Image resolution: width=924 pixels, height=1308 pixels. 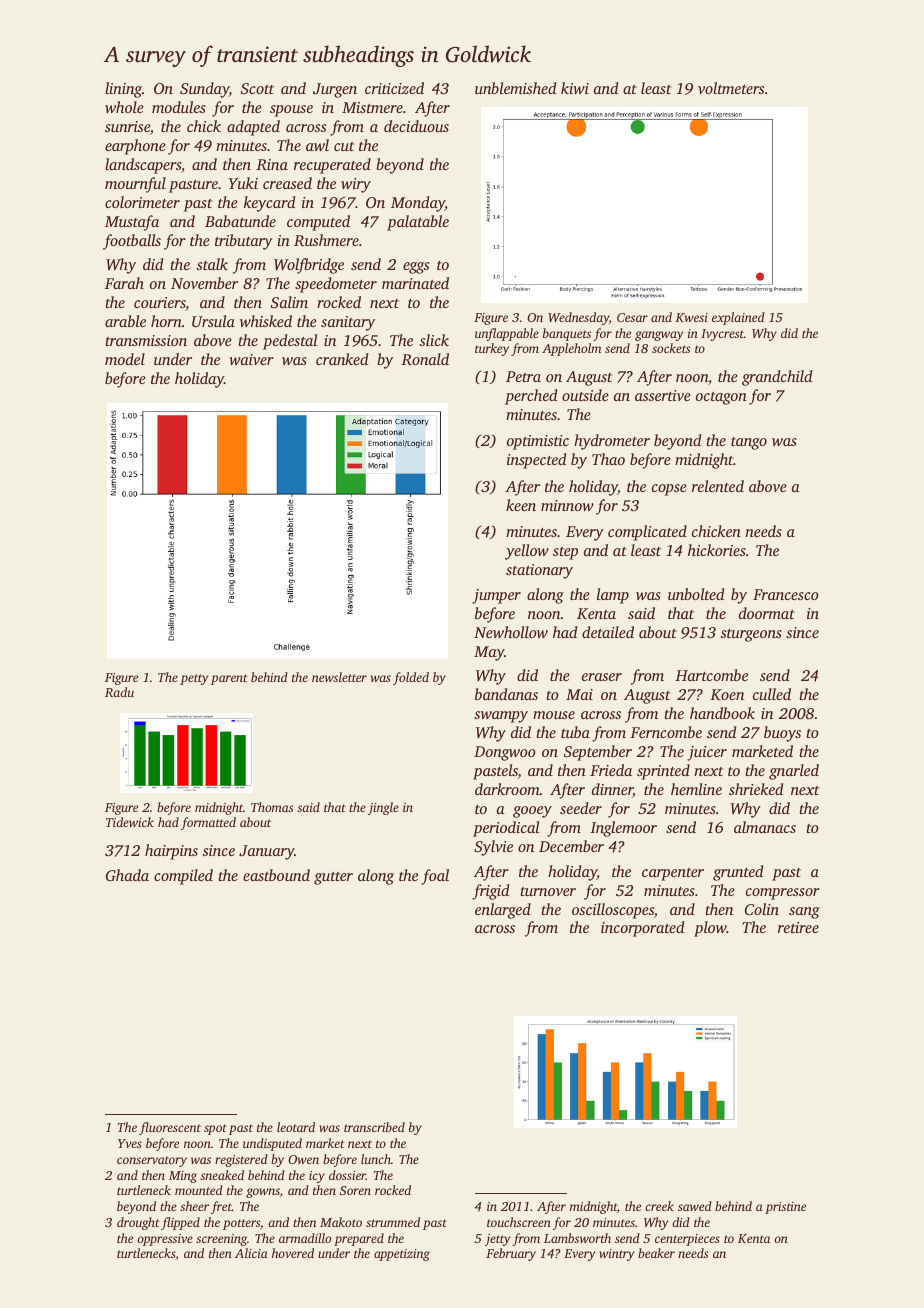 I want to click on eastbound, so click(x=276, y=875).
